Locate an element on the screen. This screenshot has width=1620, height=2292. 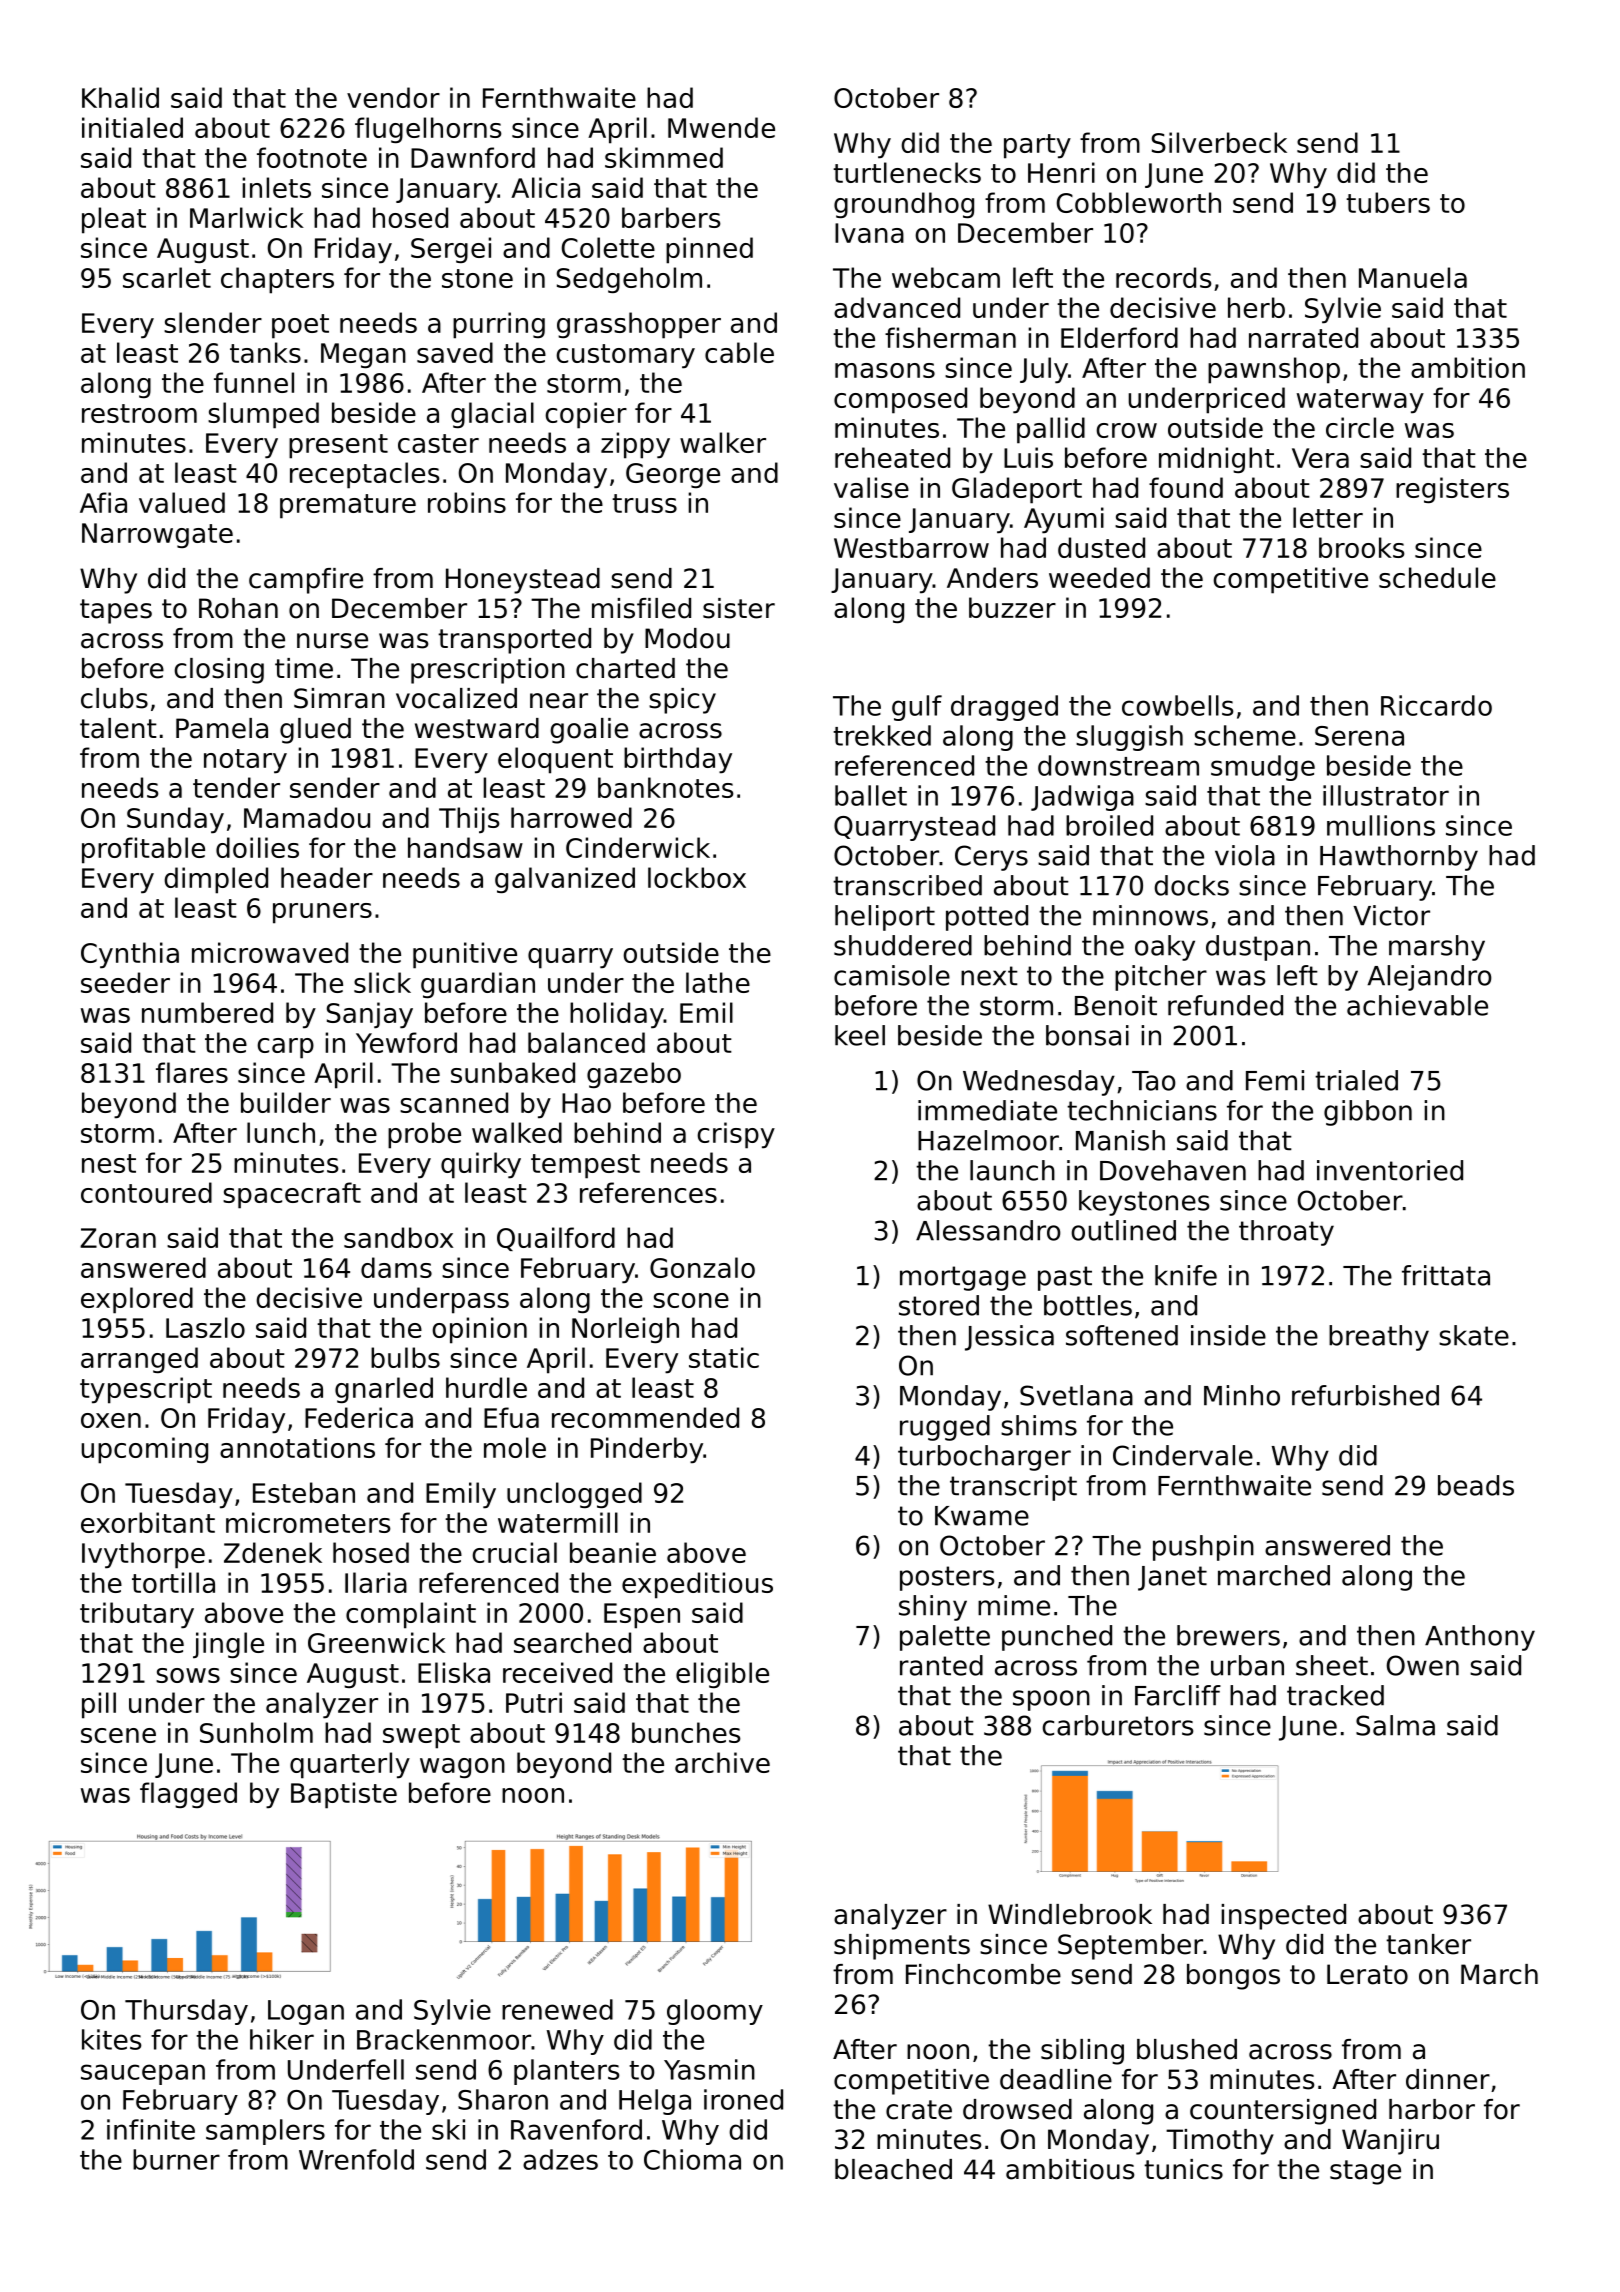
sibling is located at coordinates (1082, 2052).
